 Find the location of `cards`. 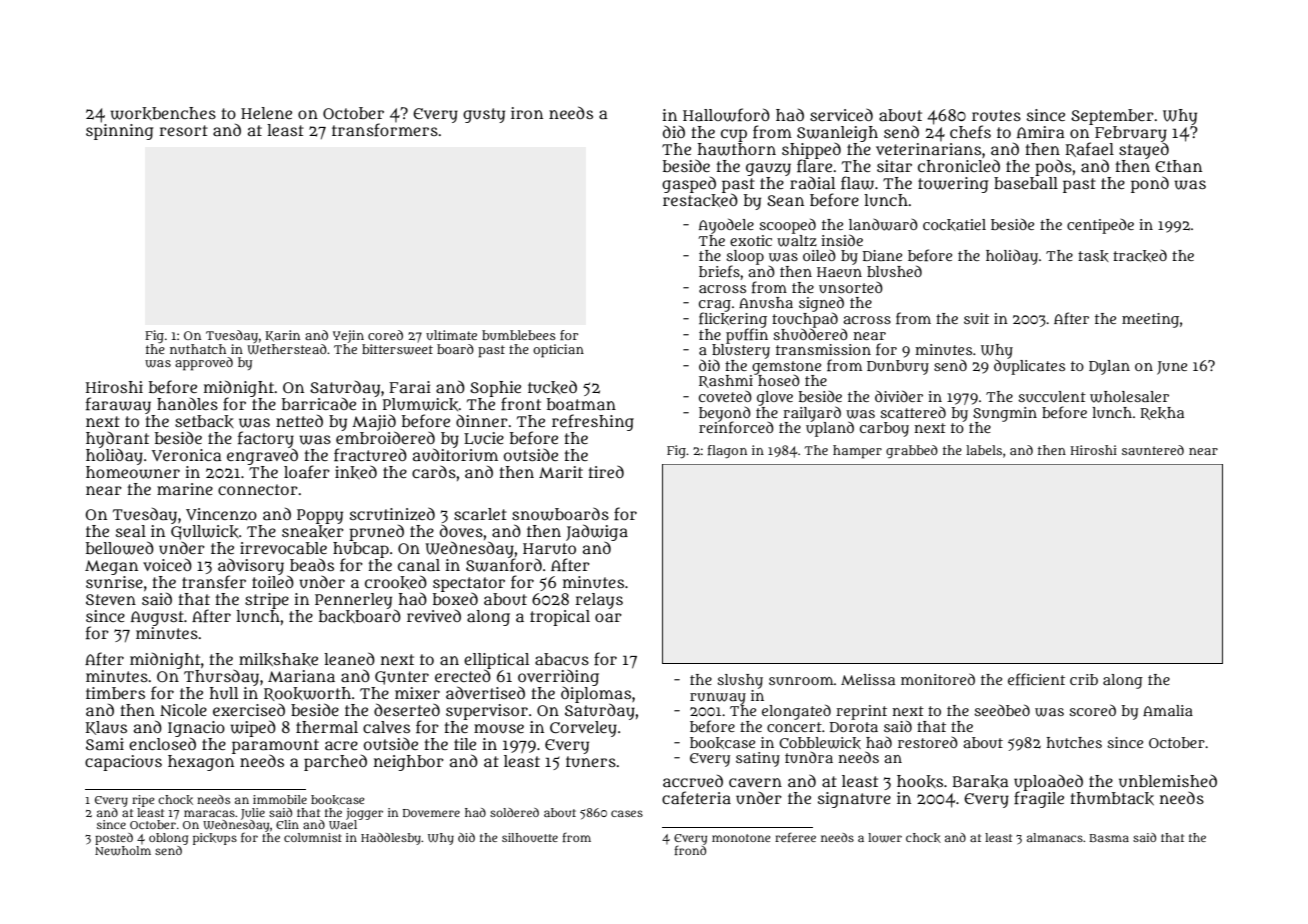

cards is located at coordinates (434, 471).
